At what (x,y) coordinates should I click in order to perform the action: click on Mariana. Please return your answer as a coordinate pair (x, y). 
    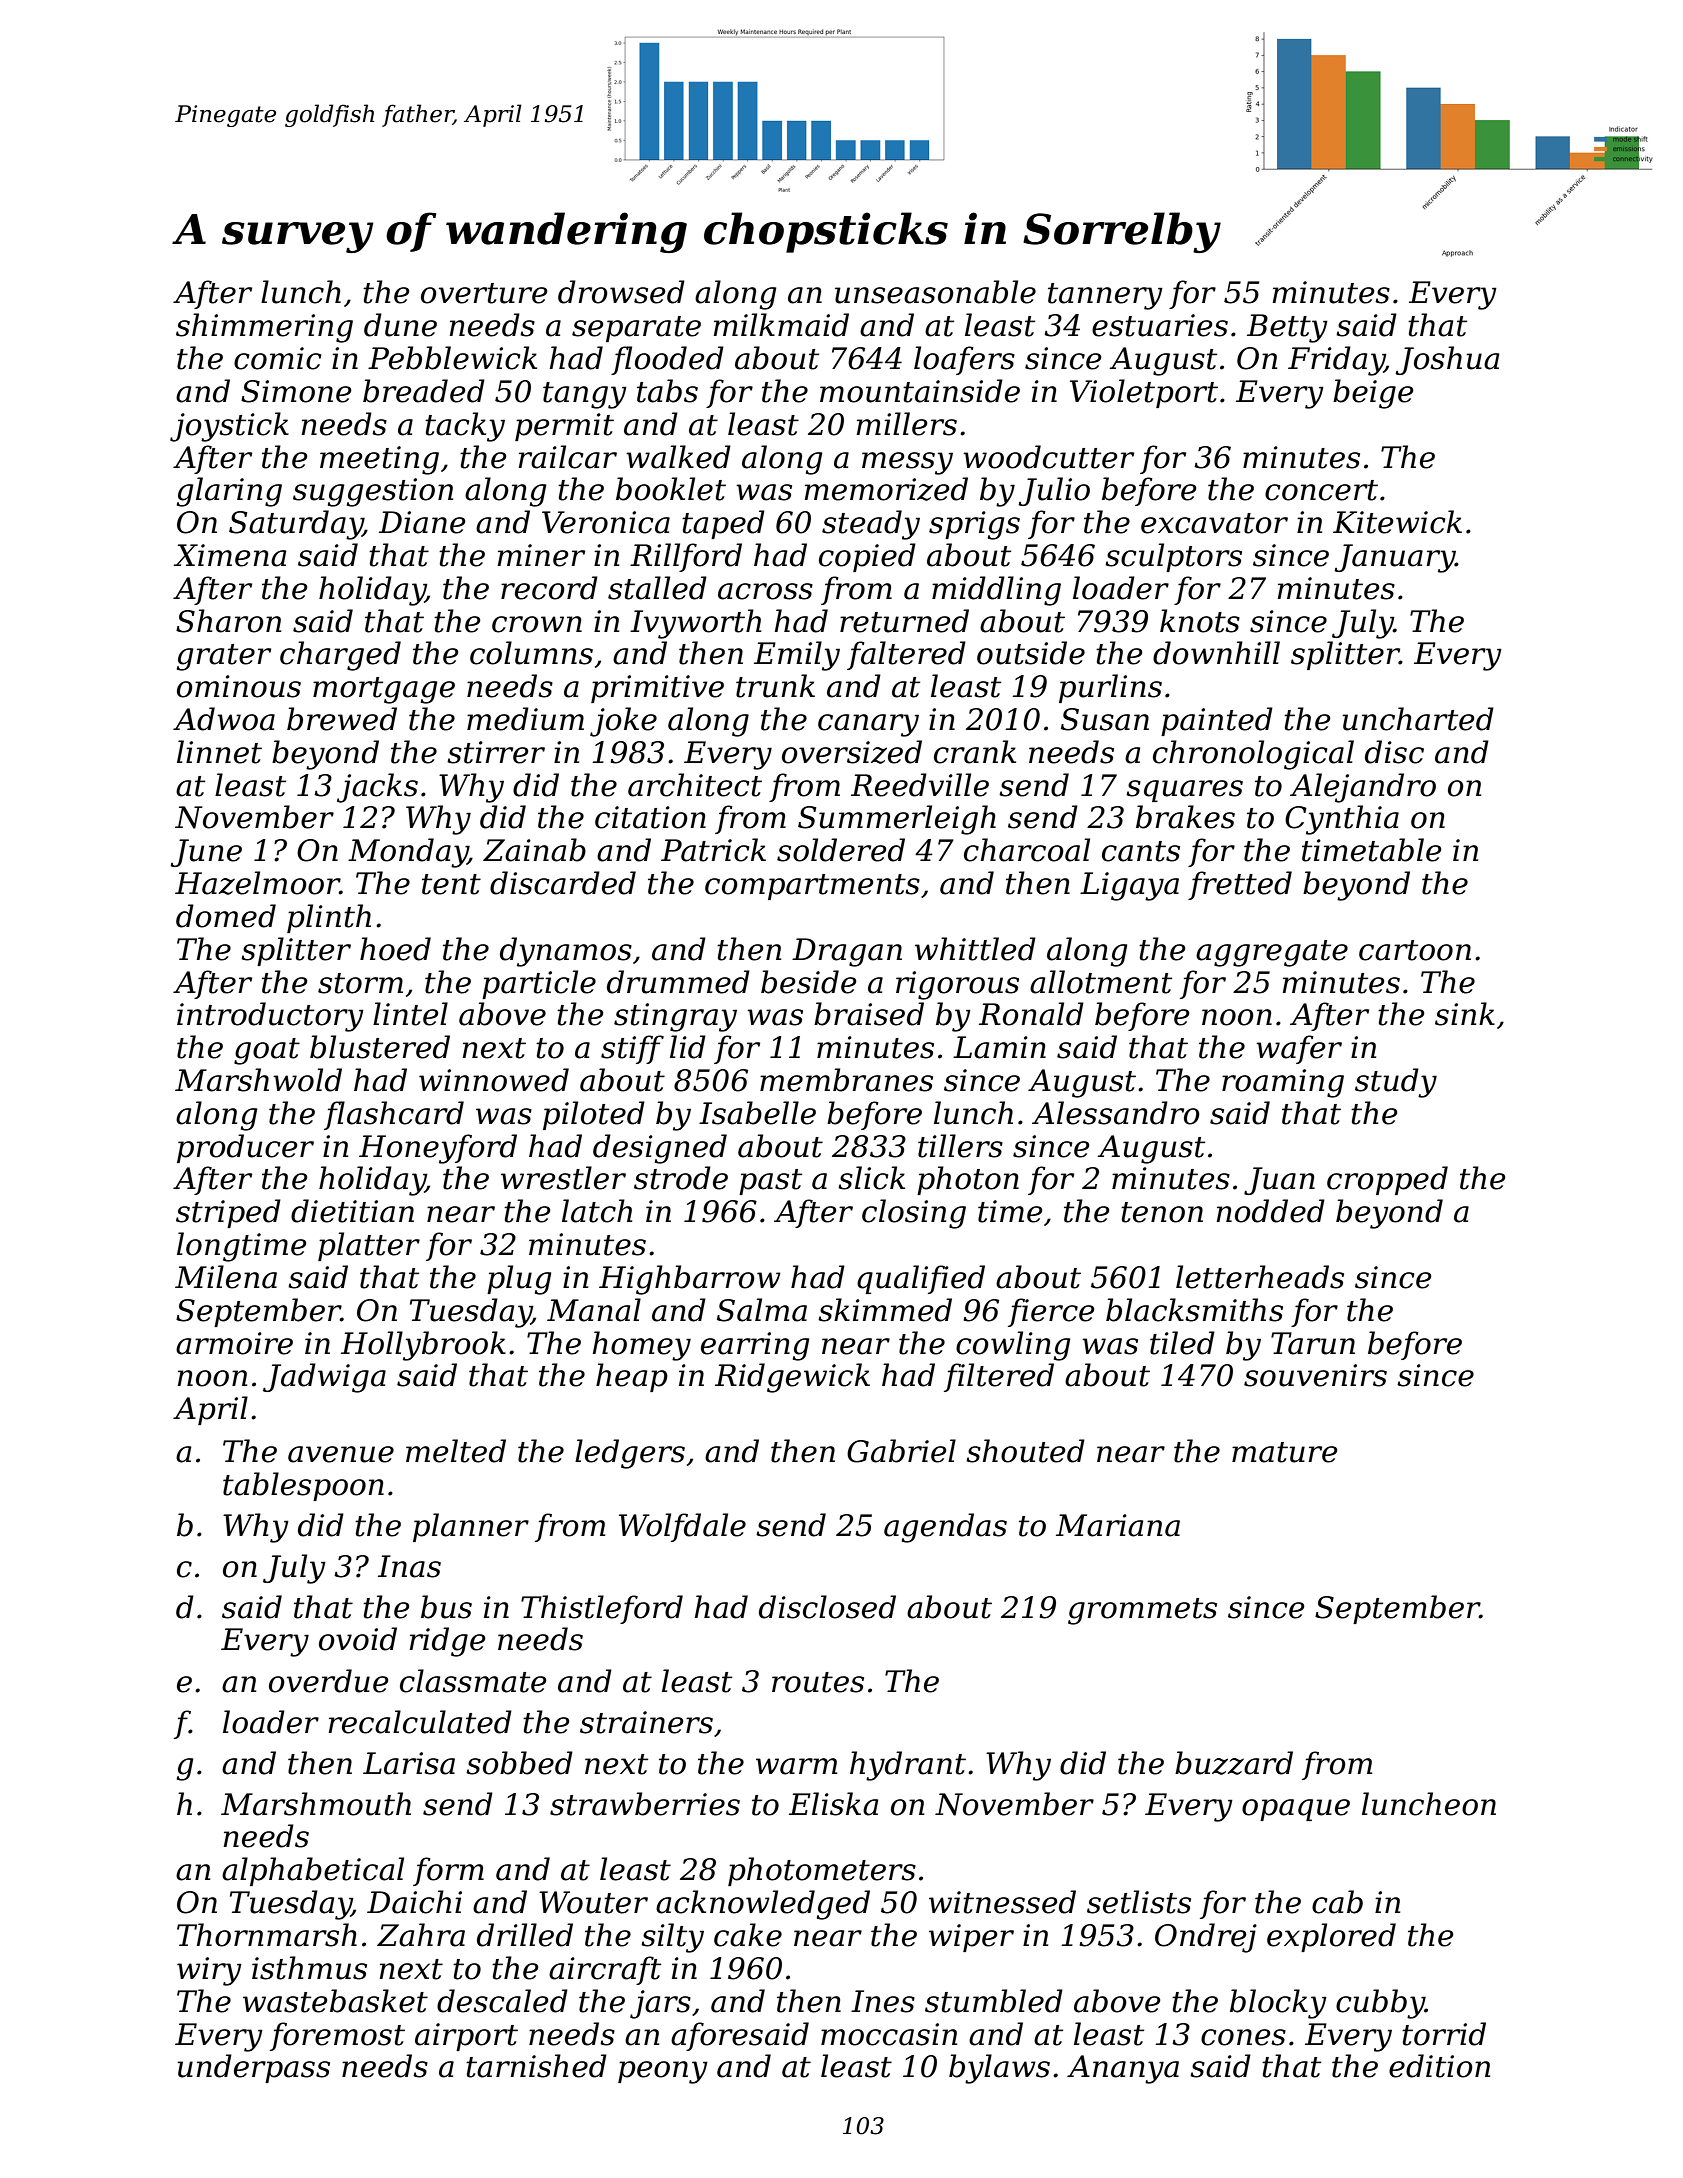
    Looking at the image, I should click on (1118, 1525).
